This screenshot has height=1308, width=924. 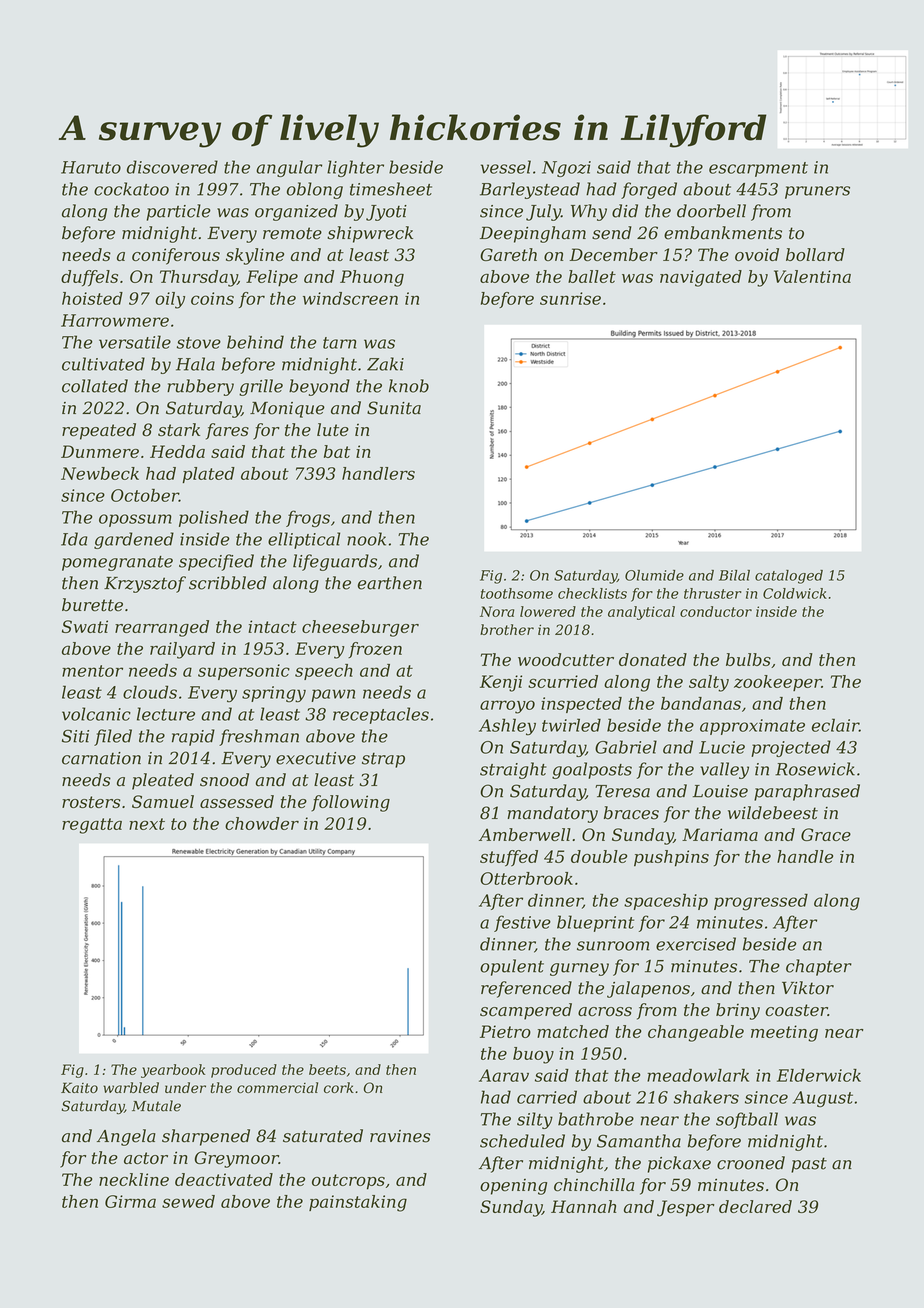 I want to click on Phuong, so click(x=372, y=278).
